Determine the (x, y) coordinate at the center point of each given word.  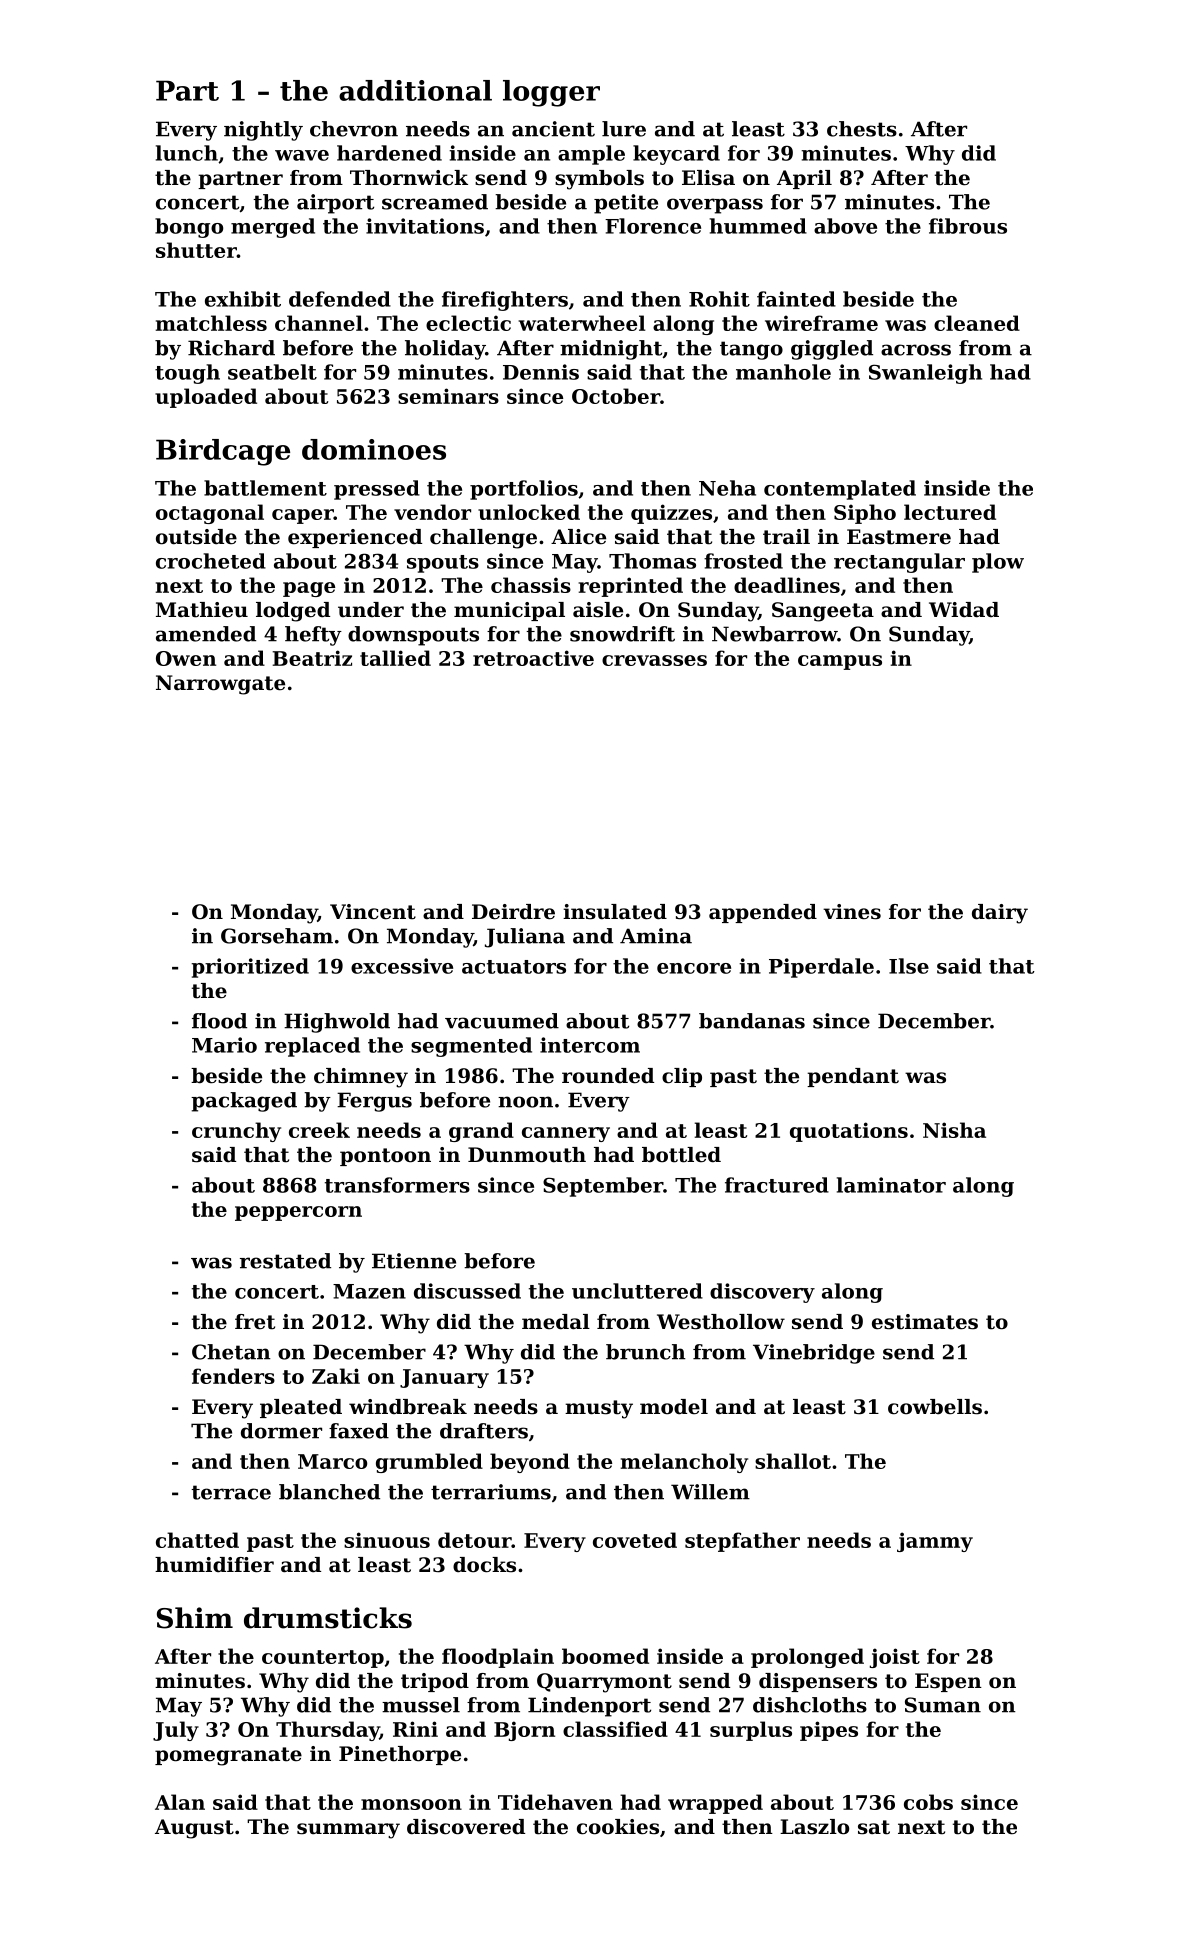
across (916, 350)
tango (751, 350)
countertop (323, 1659)
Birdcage (223, 452)
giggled (832, 350)
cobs (928, 1802)
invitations (425, 226)
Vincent (373, 912)
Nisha (954, 1130)
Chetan (231, 1352)
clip (682, 1077)
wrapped (715, 1804)
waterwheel (581, 323)
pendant (853, 1077)
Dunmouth (527, 1155)
